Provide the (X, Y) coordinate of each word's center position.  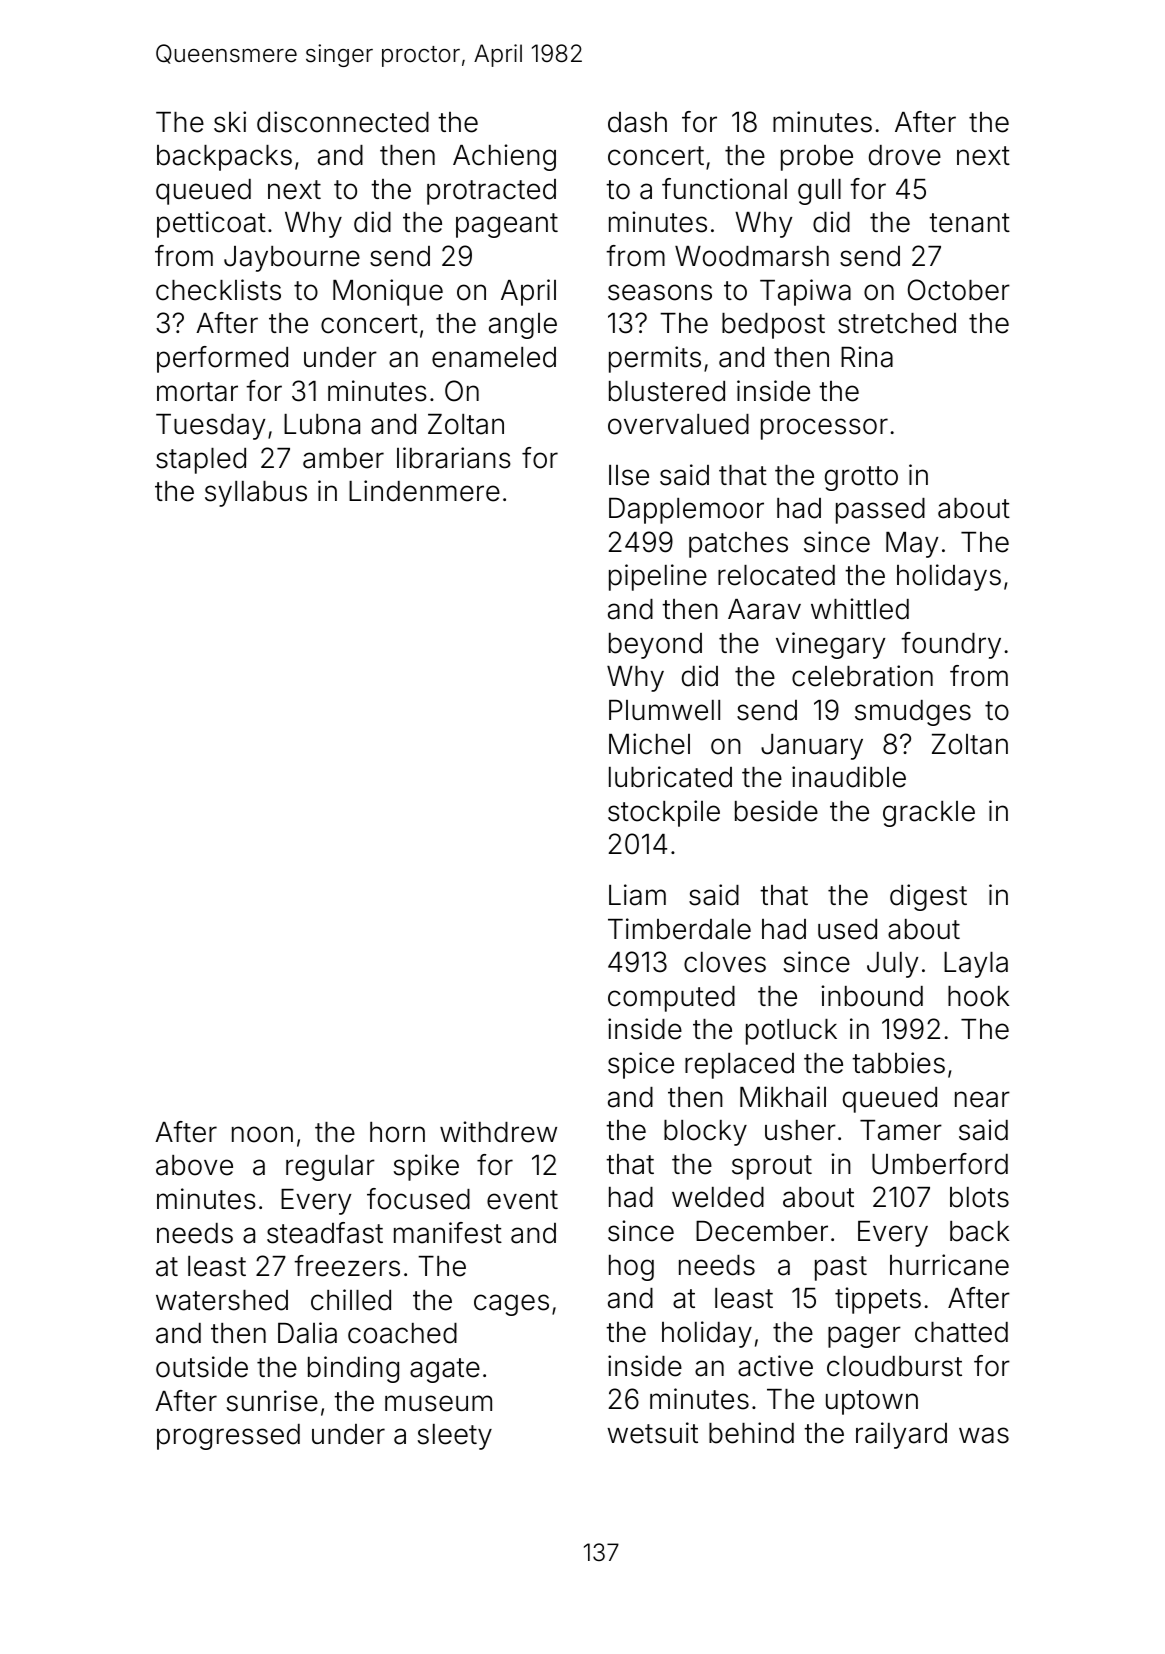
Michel (649, 744)
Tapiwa (805, 292)
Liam (637, 895)
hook (978, 996)
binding (353, 1369)
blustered (667, 391)
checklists (218, 290)
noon (262, 1134)
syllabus (256, 494)
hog (631, 1268)
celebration (862, 676)
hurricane (949, 1265)
